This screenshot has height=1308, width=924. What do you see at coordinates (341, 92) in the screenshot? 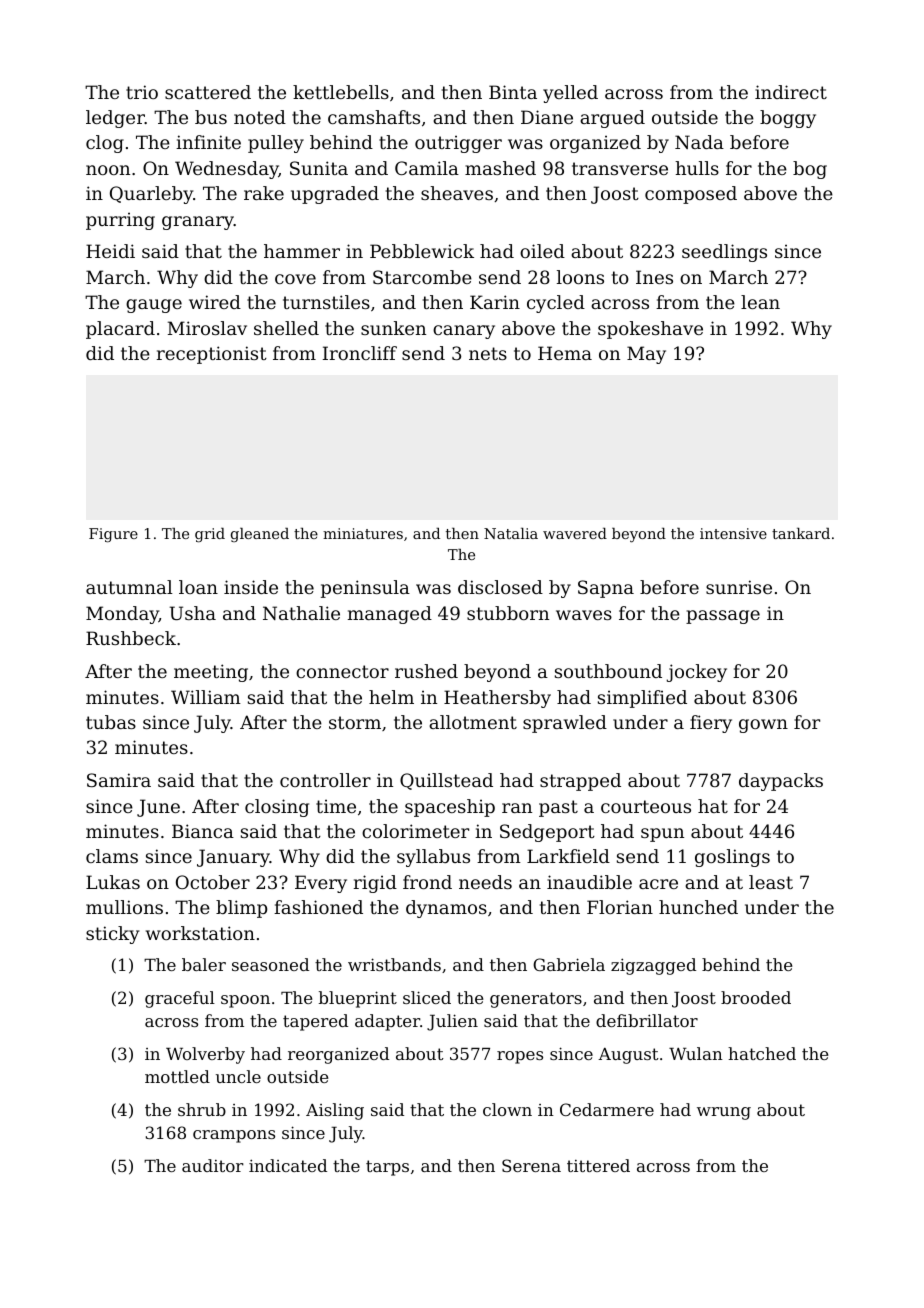
I see `kettlebells` at bounding box center [341, 92].
